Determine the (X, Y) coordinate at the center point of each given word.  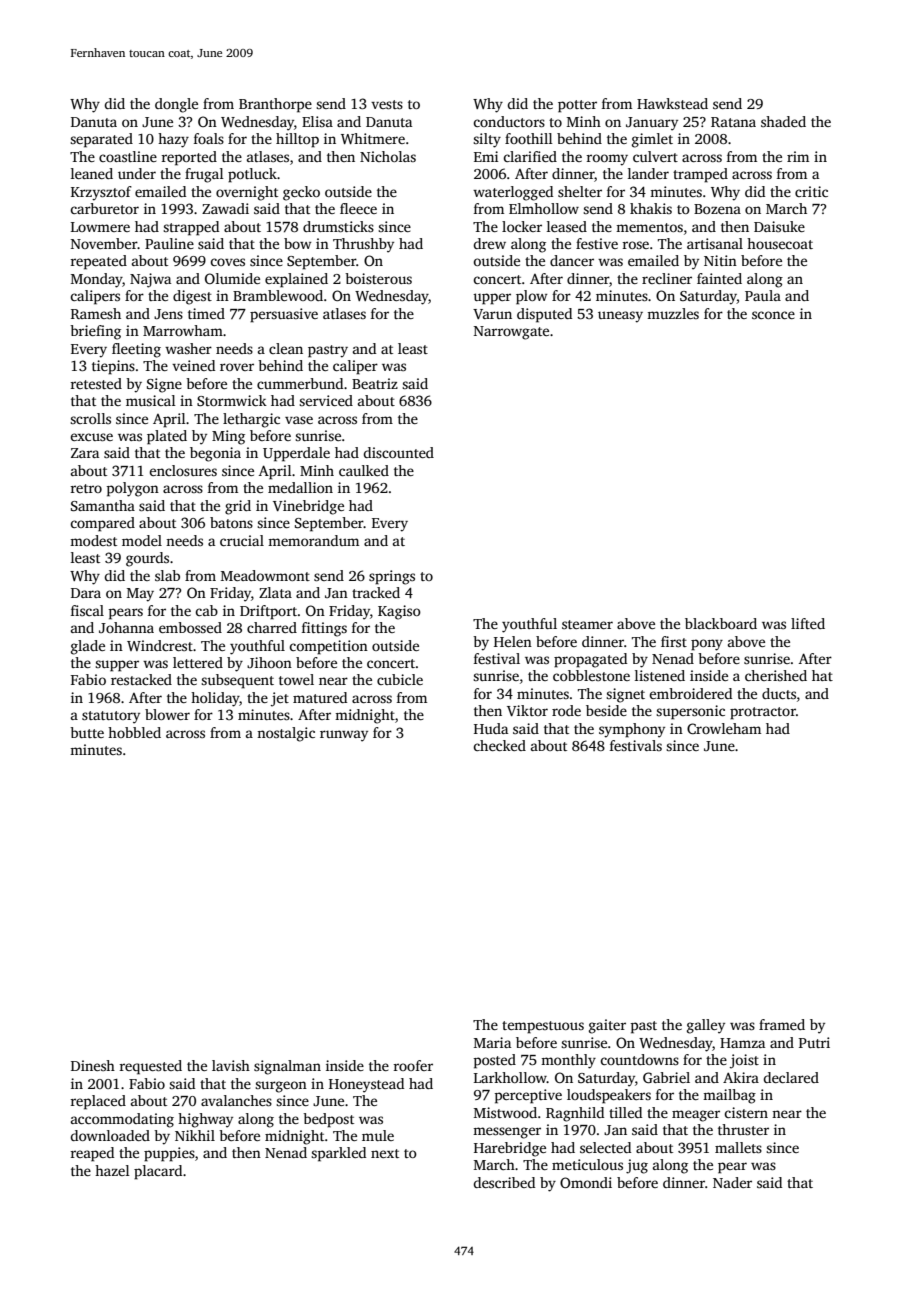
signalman (287, 1067)
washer (188, 348)
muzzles (673, 313)
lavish (231, 1065)
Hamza (742, 1043)
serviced (326, 400)
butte (87, 732)
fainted (719, 278)
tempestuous (543, 1027)
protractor (763, 713)
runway (344, 736)
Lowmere (100, 227)
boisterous (378, 278)
